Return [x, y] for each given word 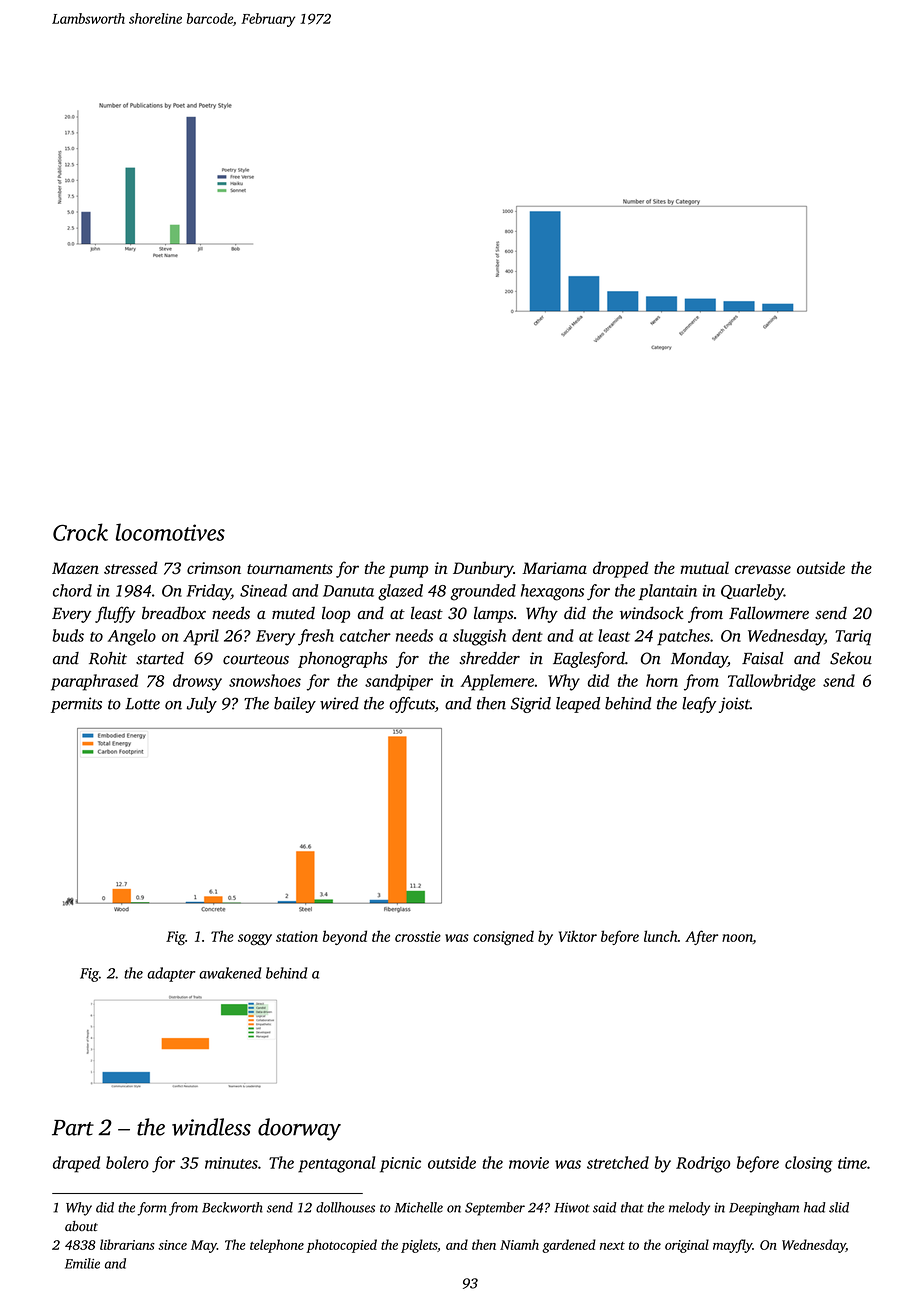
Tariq [853, 638]
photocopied [341, 1246]
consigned [503, 938]
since [172, 1245]
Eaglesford [589, 660]
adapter [171, 974]
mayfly [732, 1246]
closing [809, 1164]
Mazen [75, 568]
